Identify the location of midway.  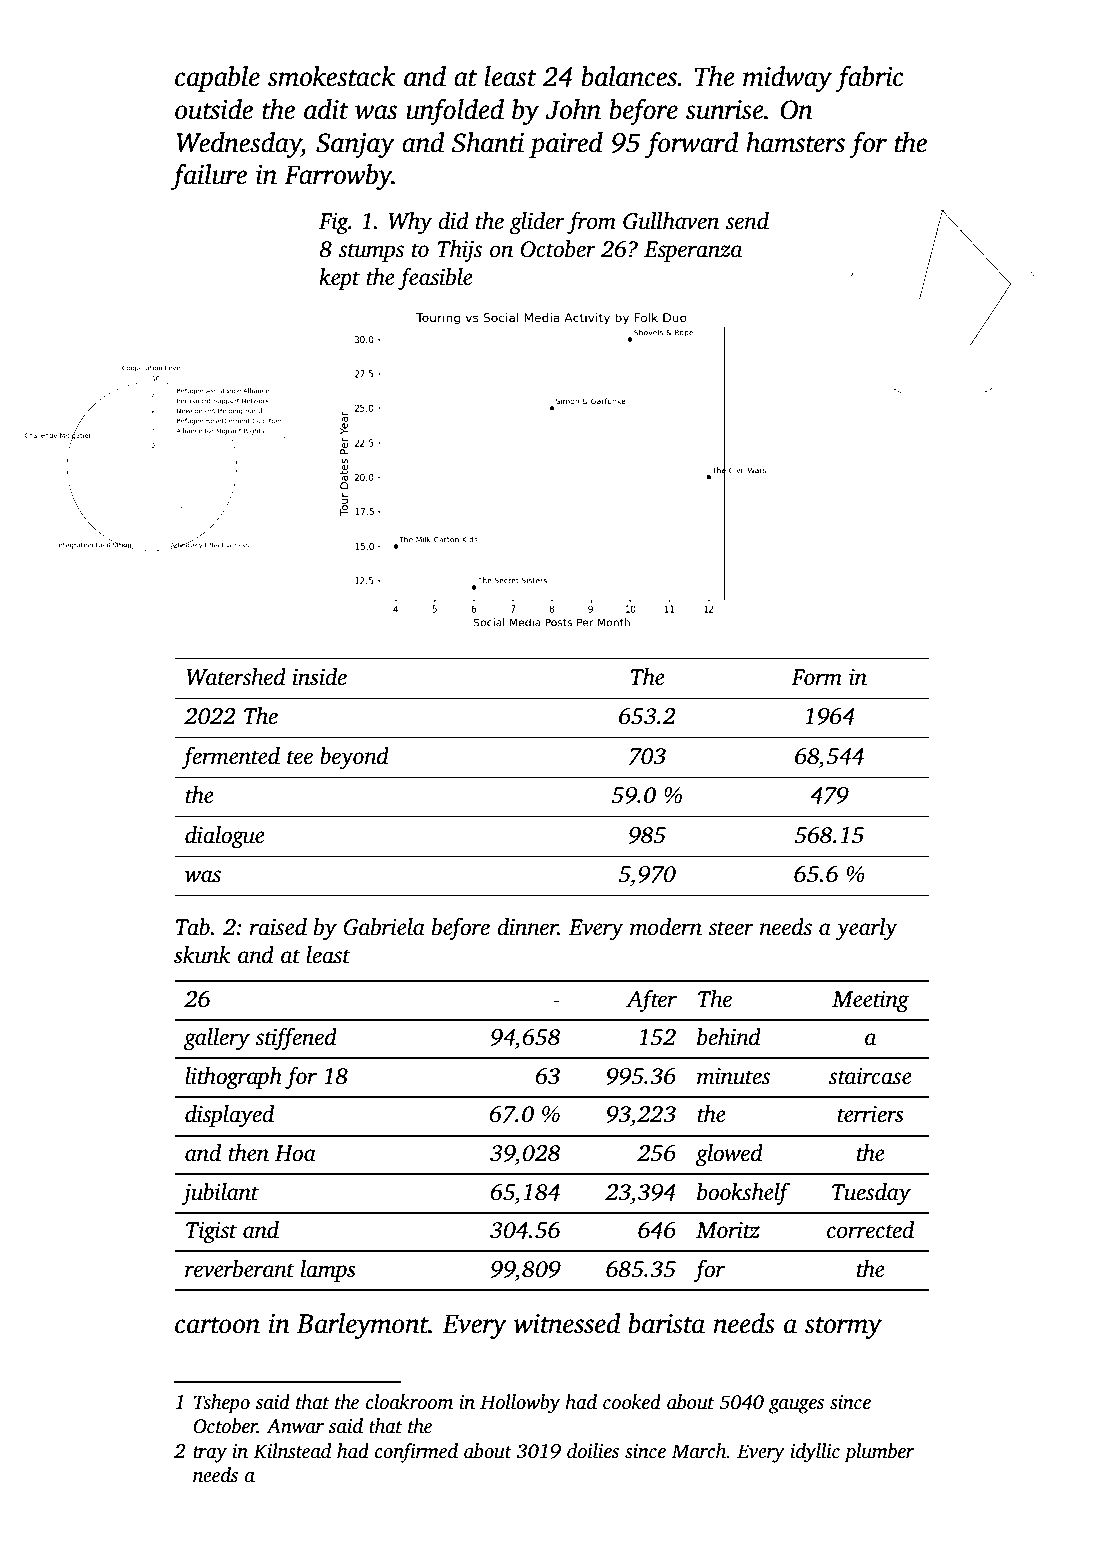
(787, 79).
